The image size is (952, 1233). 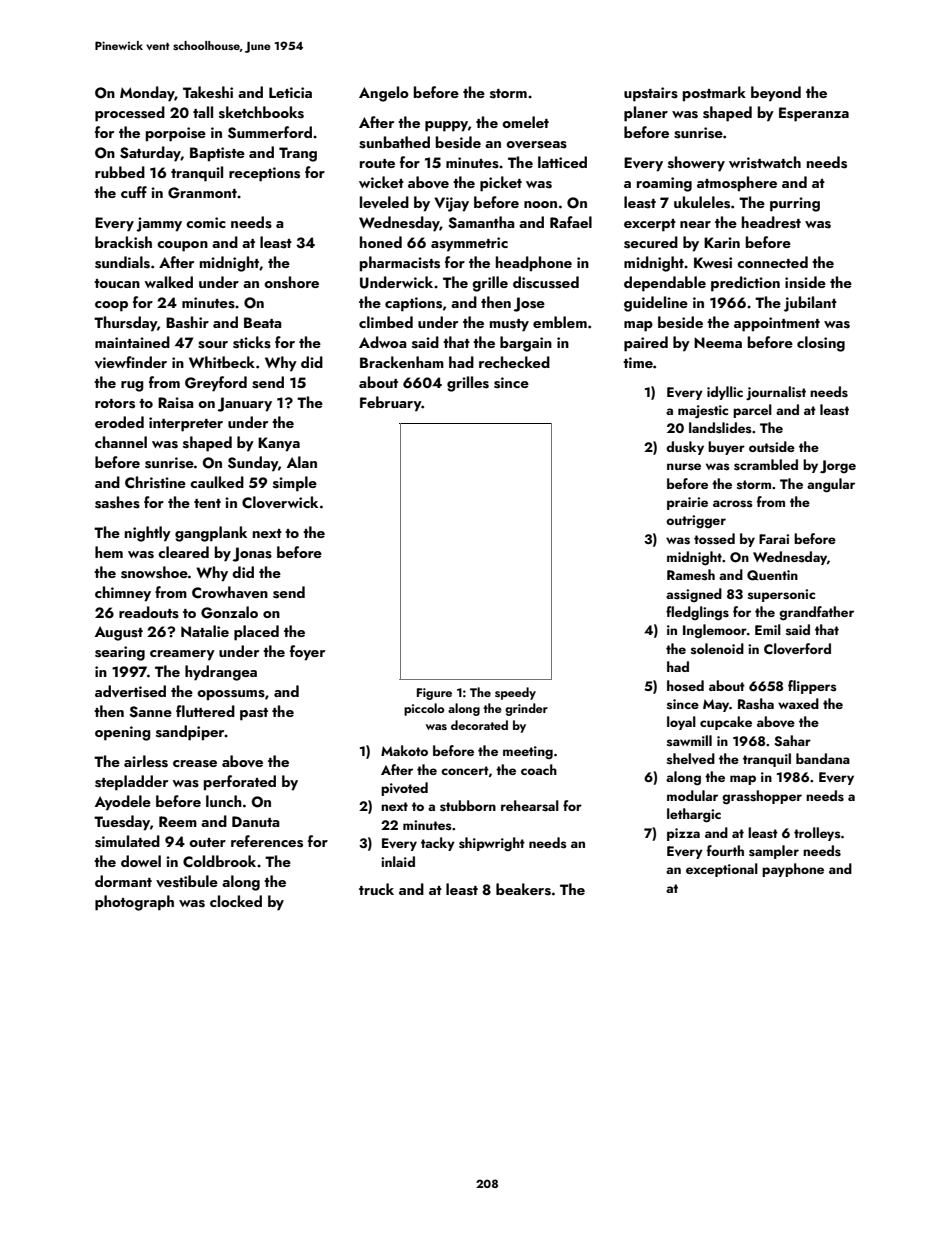 I want to click on Monday, so click(x=147, y=94).
